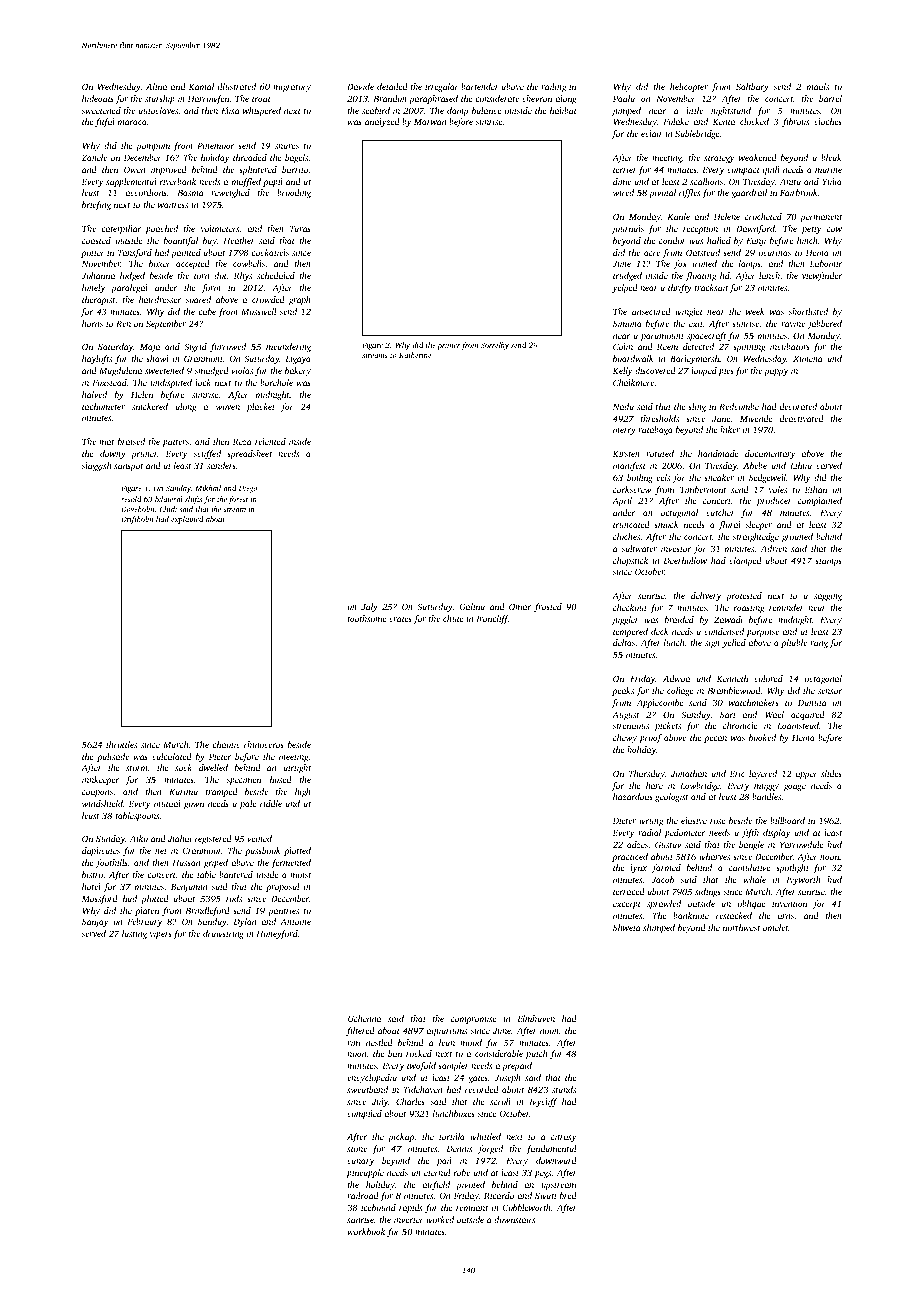  Describe the element at coordinates (357, 1149) in the image. I see `stone` at that location.
